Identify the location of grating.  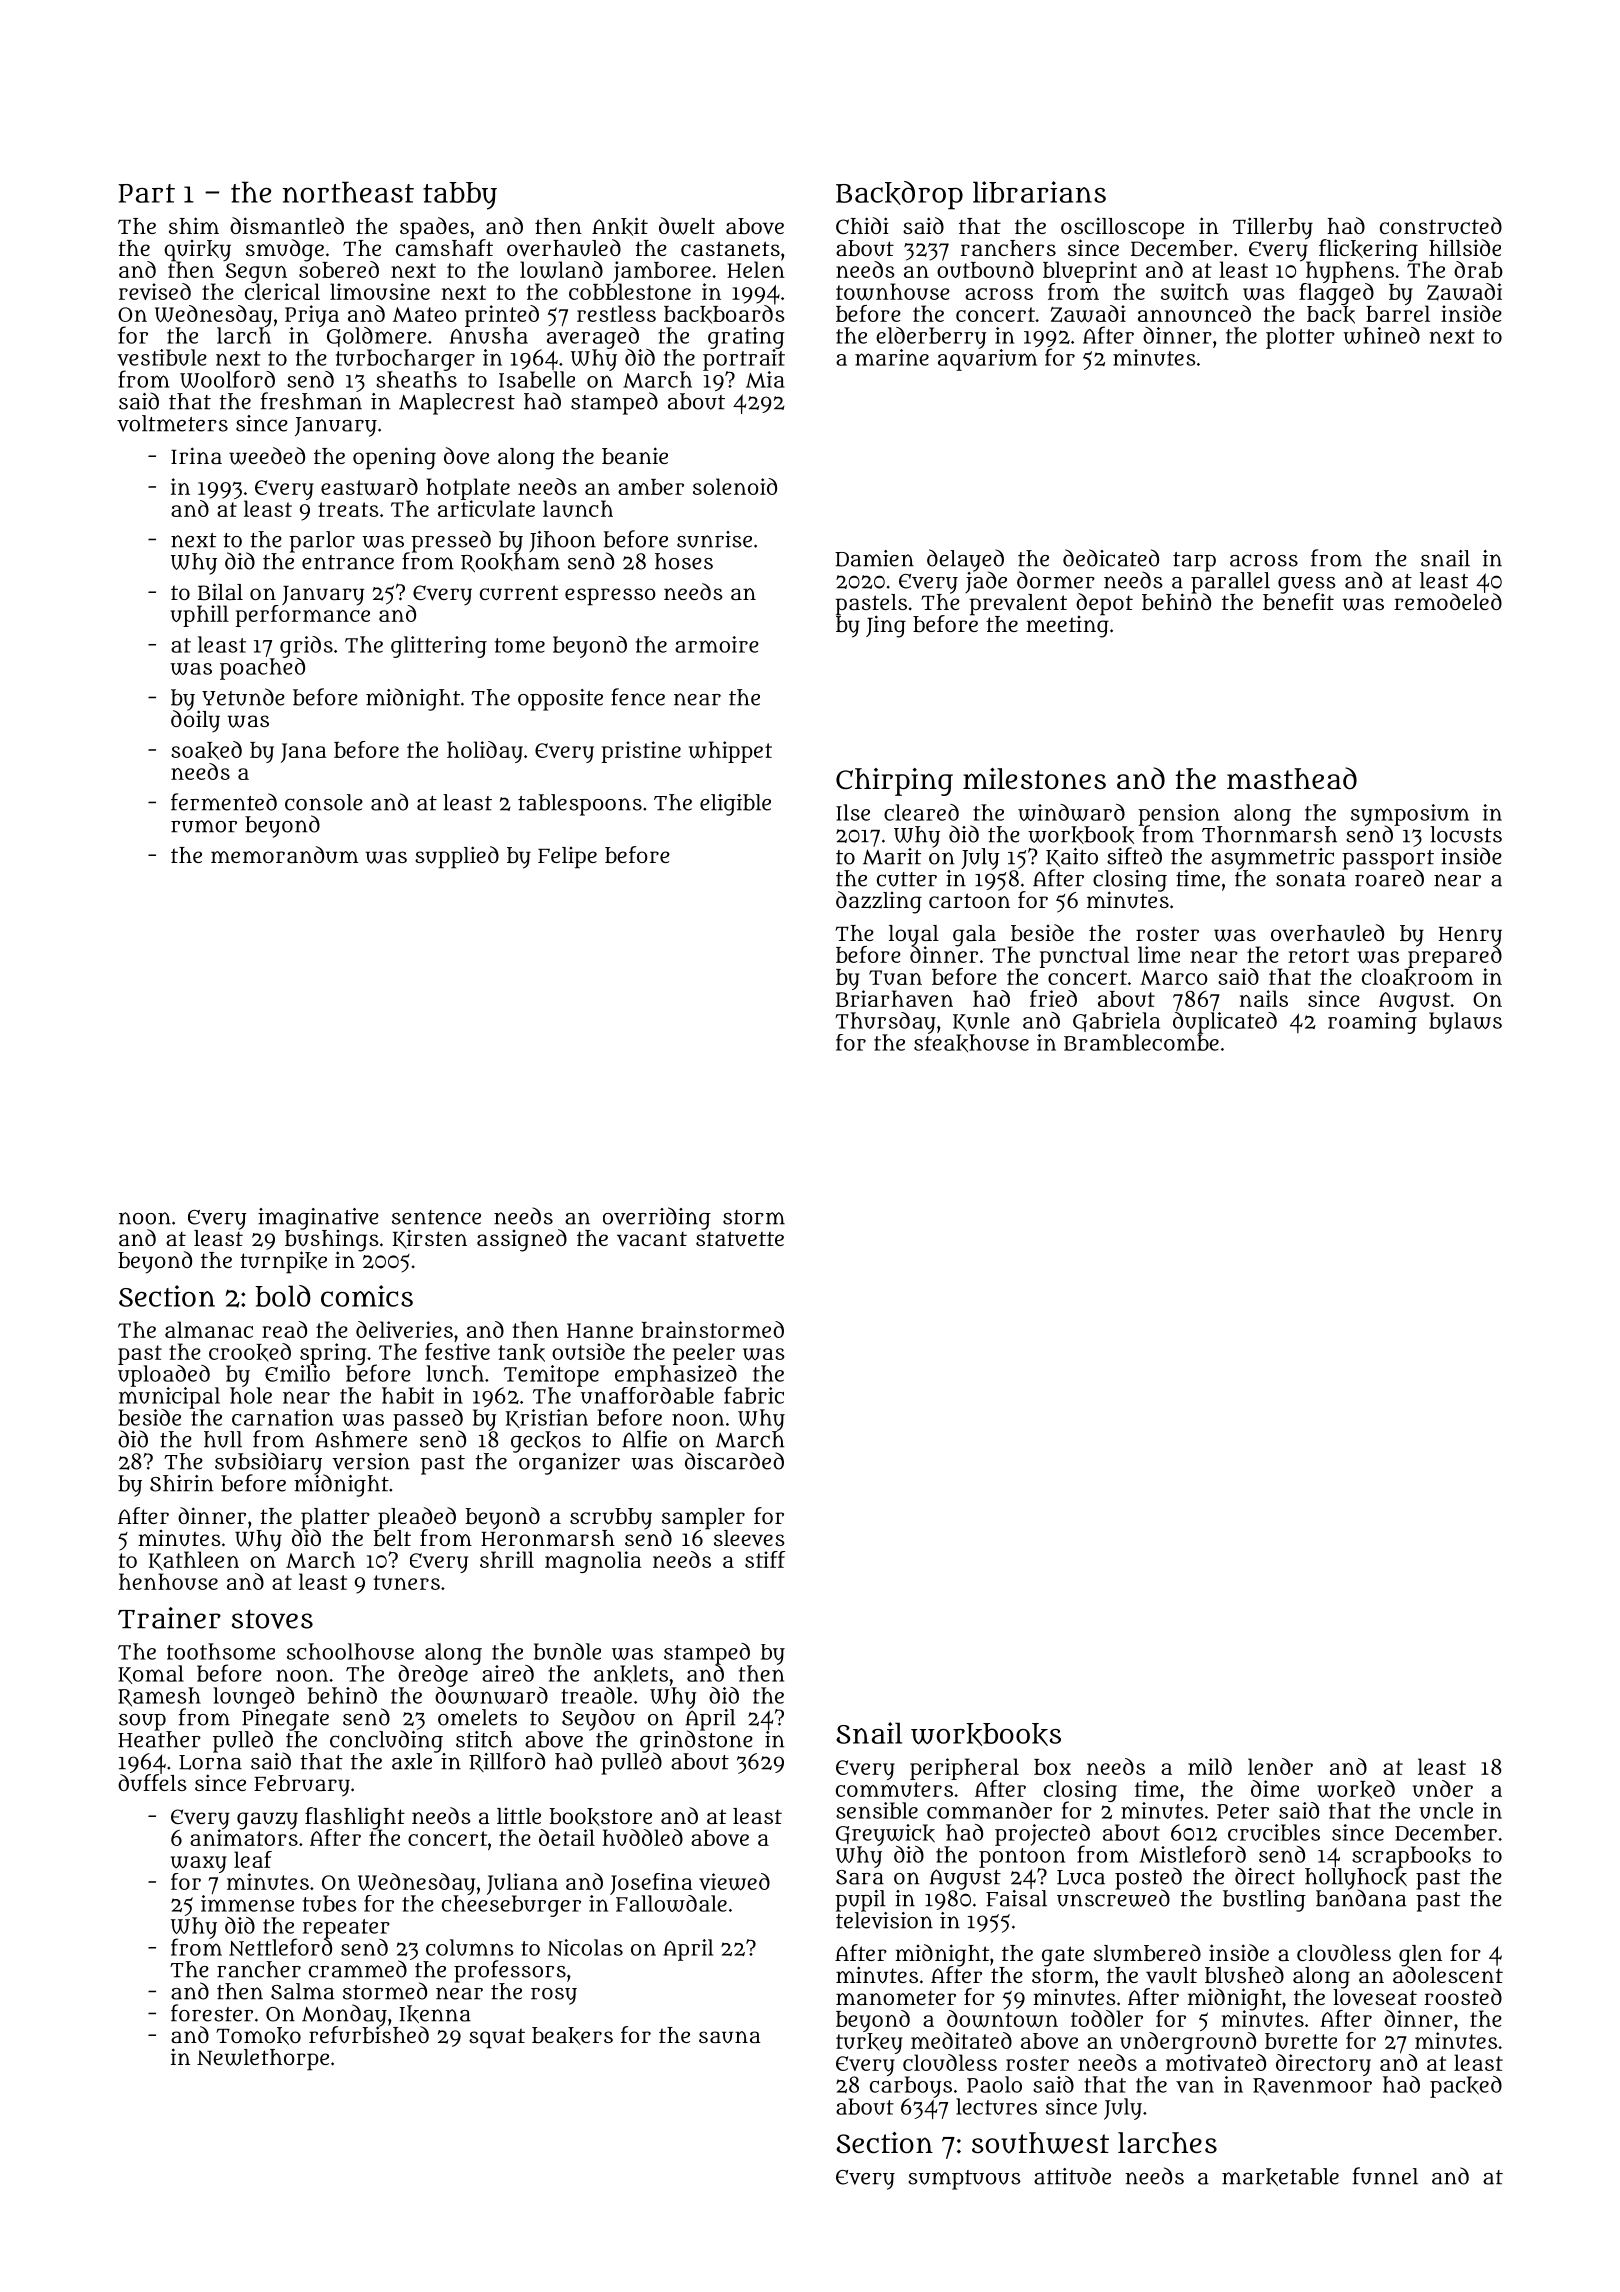
(746, 338).
